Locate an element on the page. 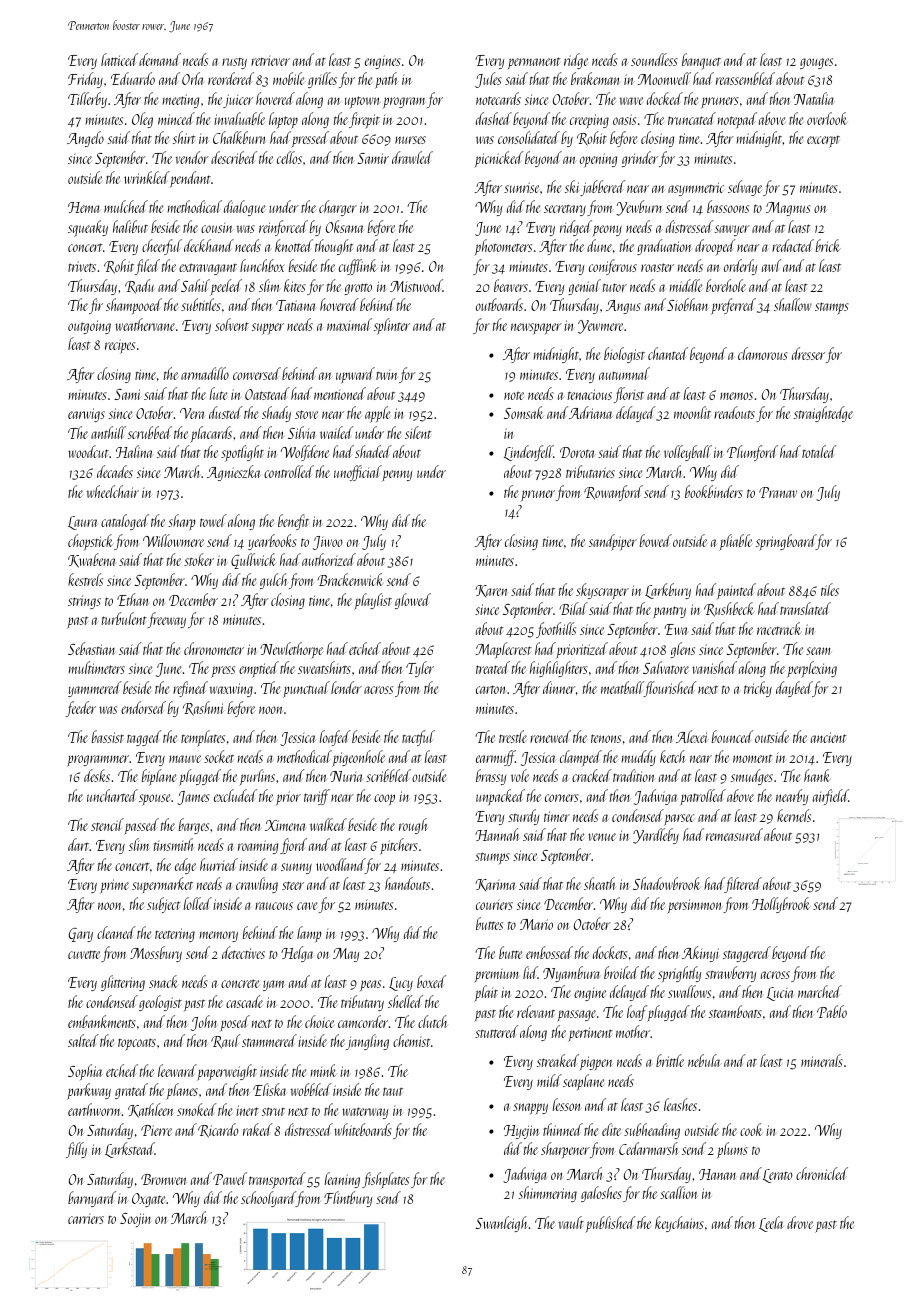 Image resolution: width=924 pixels, height=1308 pixels. glowed is located at coordinates (413, 601).
